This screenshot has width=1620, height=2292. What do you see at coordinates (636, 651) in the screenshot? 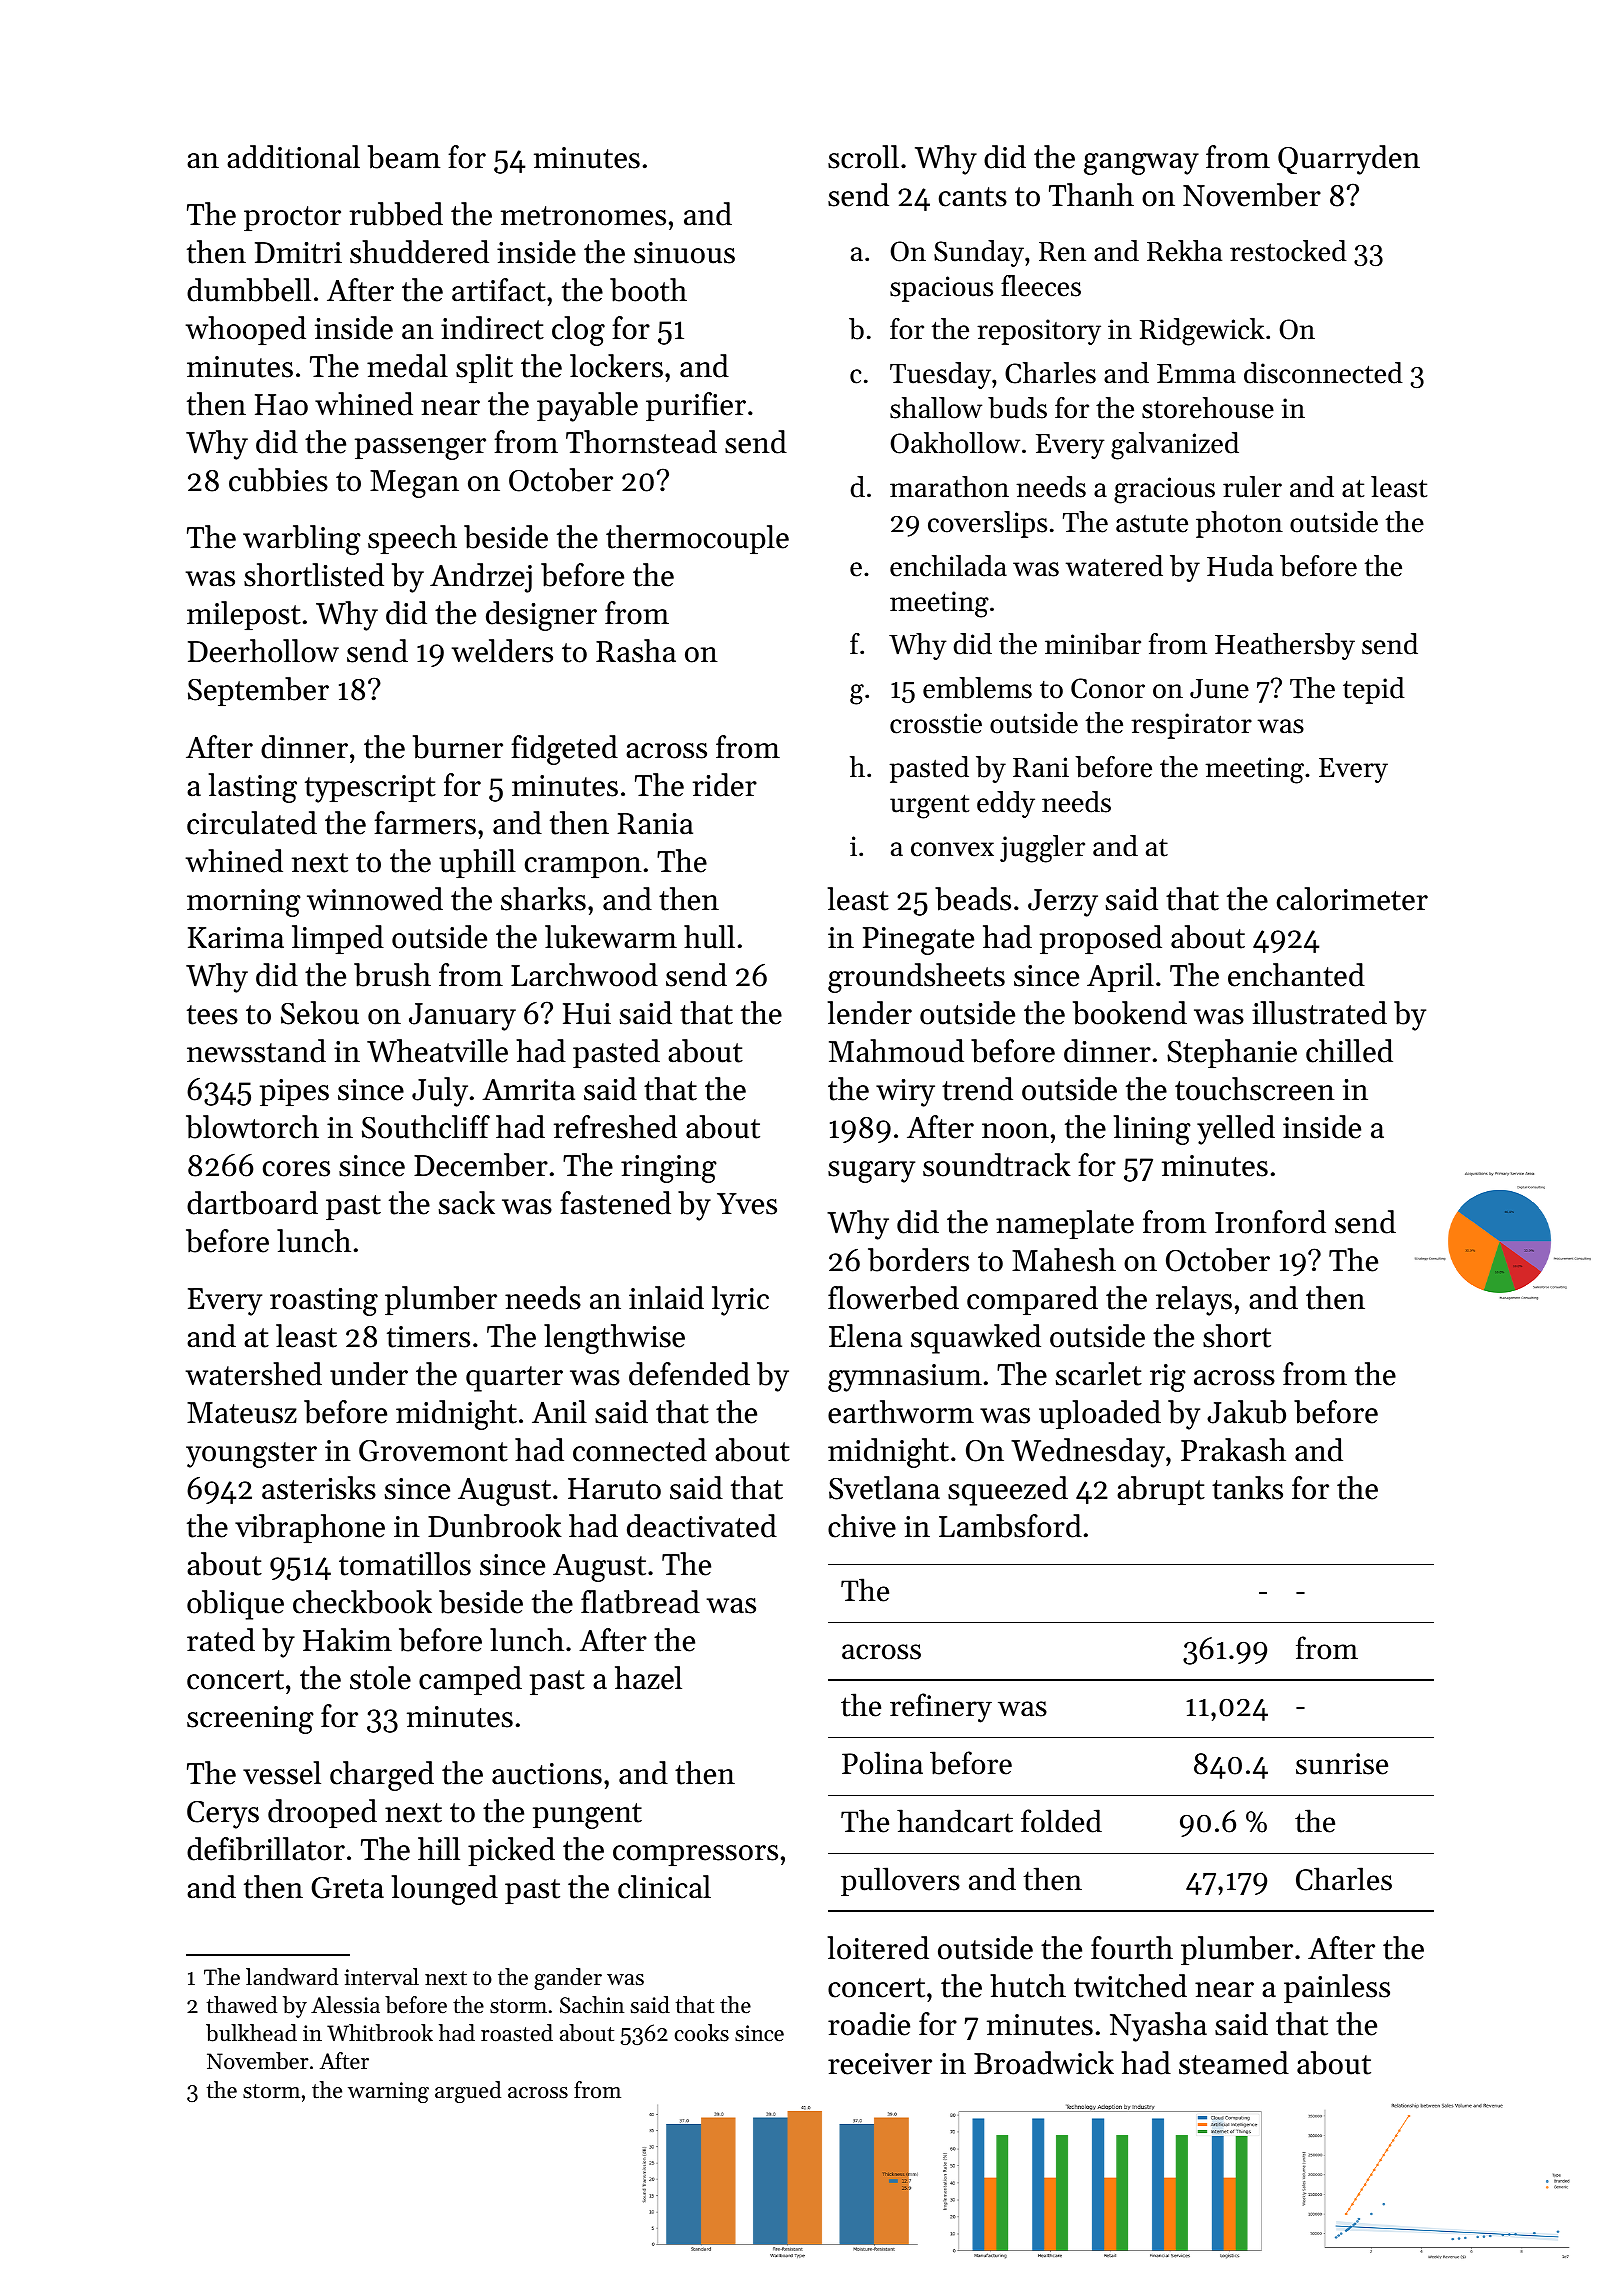
I see `Rasha` at bounding box center [636, 651].
